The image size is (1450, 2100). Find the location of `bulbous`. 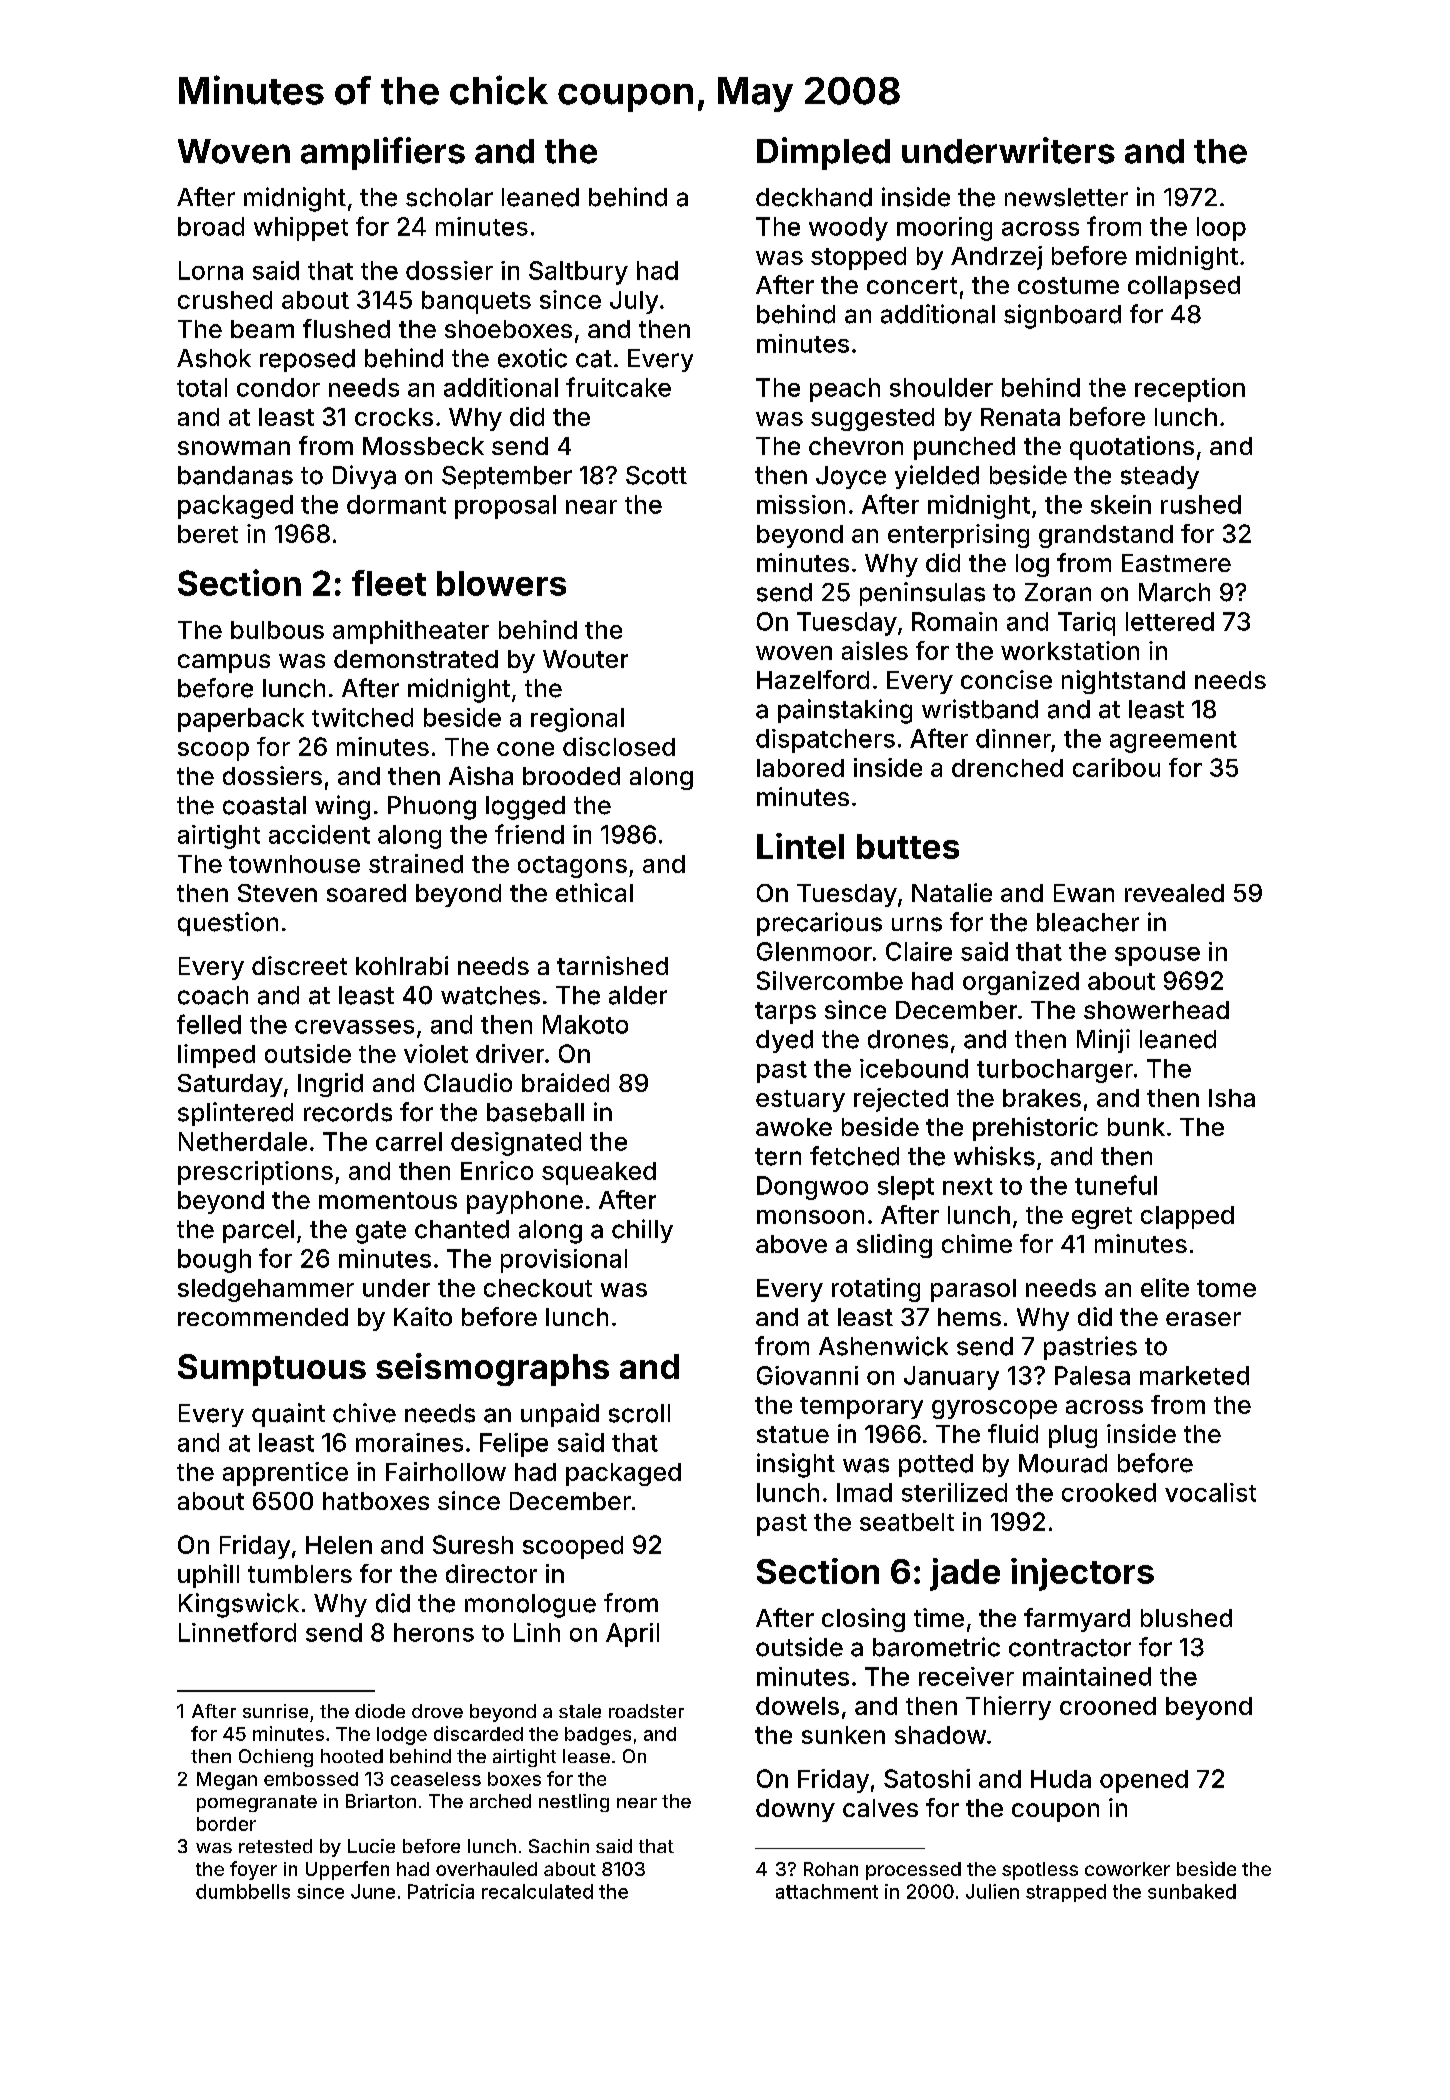

bulbous is located at coordinates (277, 630).
